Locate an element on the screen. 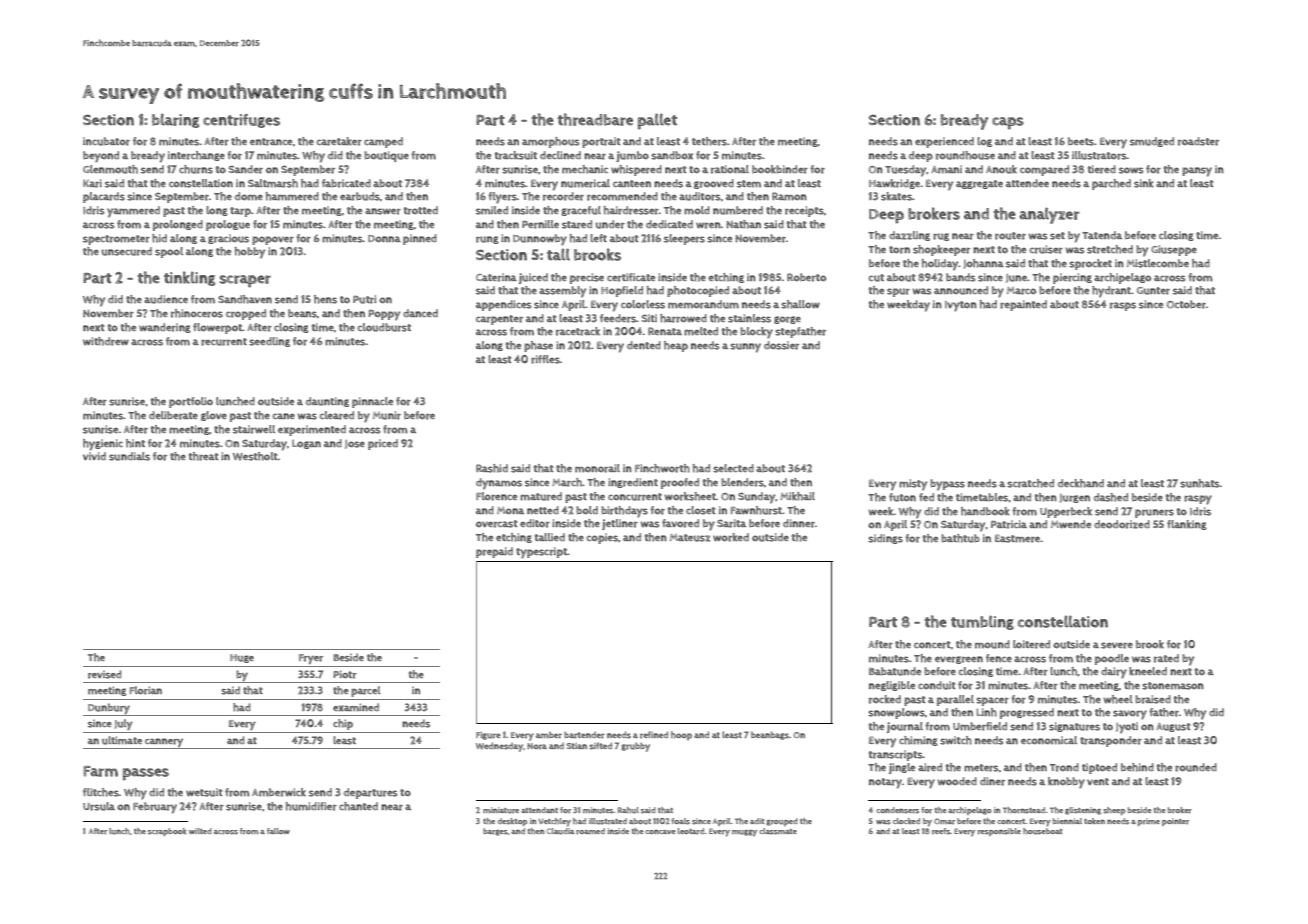  Kari is located at coordinates (92, 183).
